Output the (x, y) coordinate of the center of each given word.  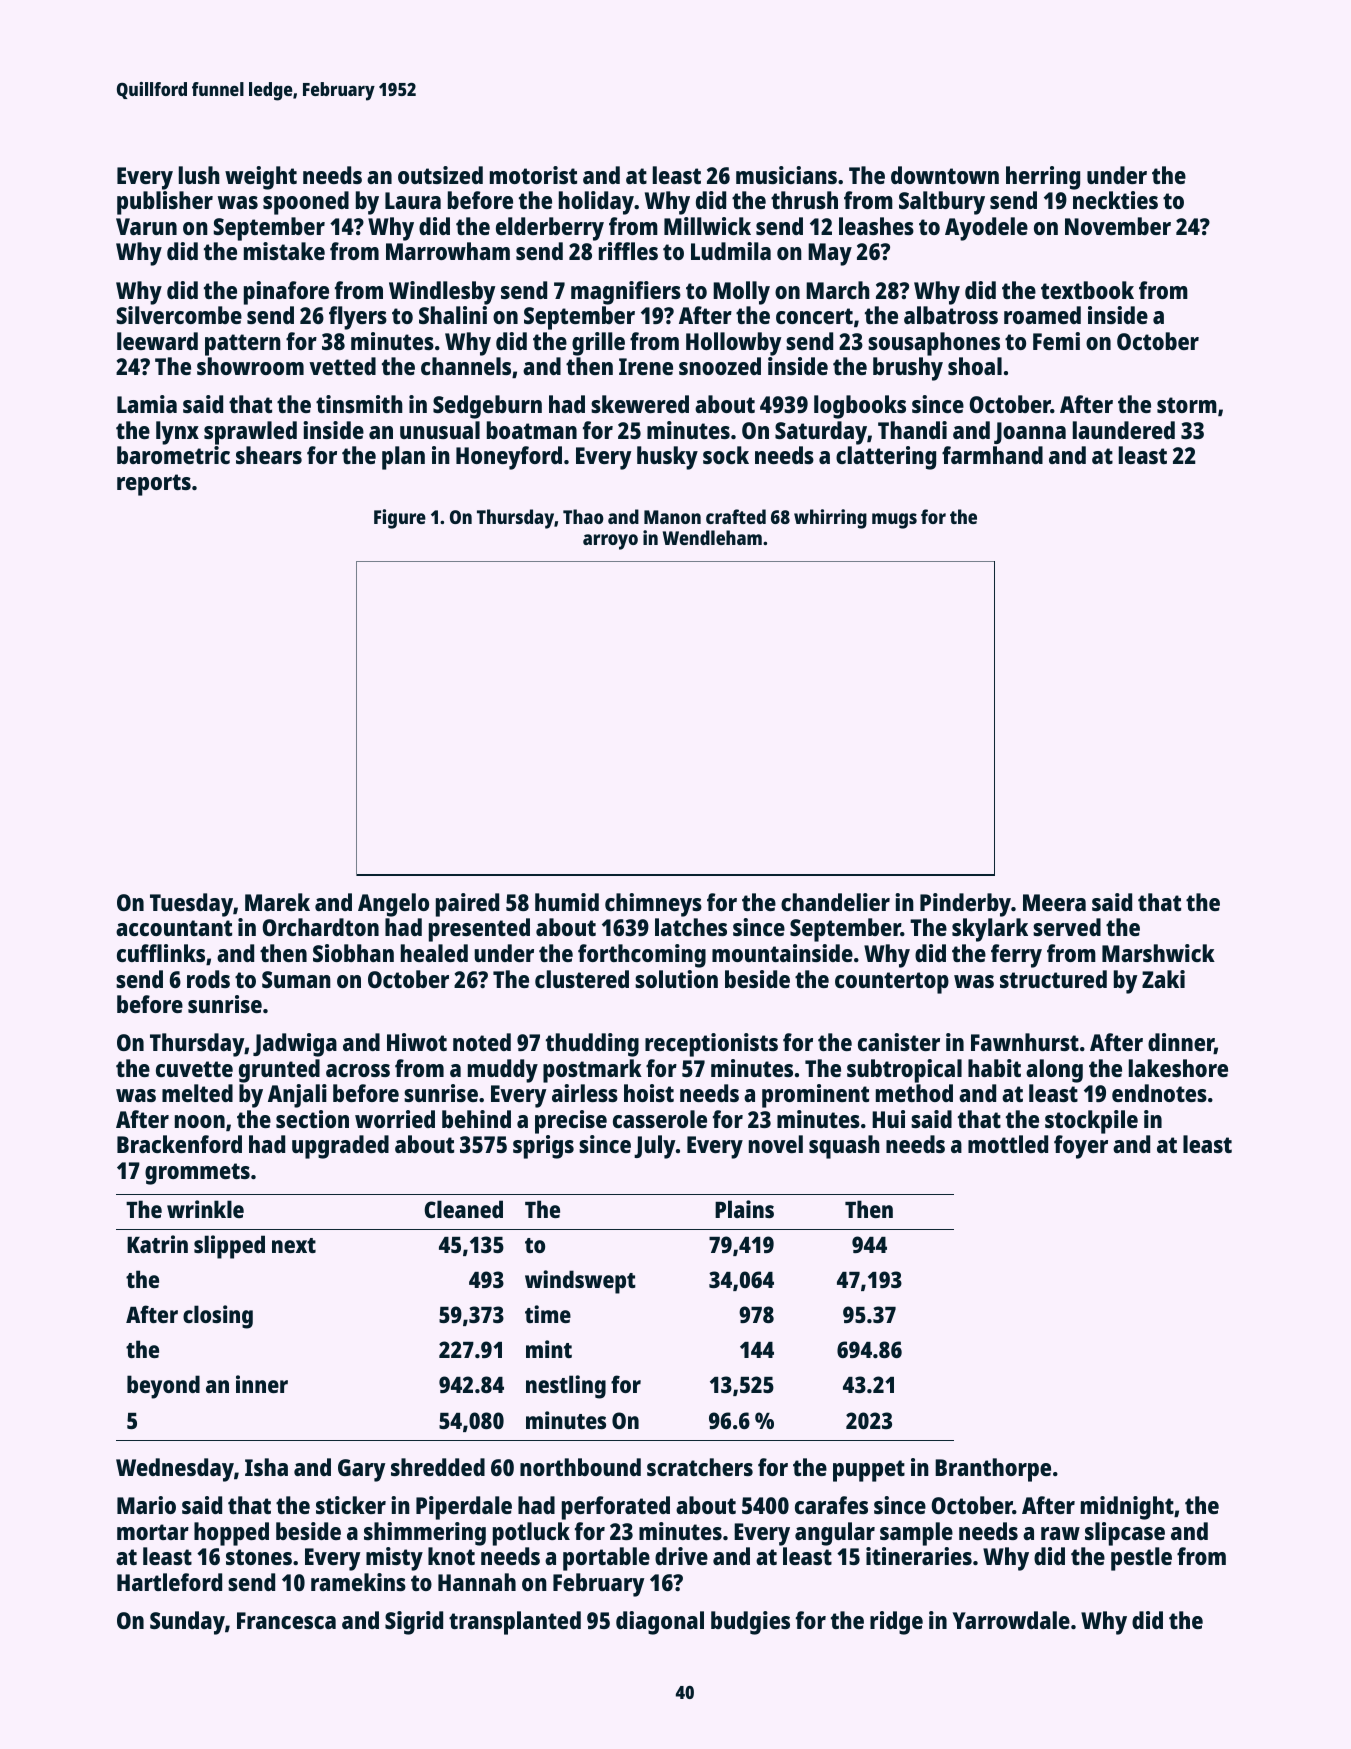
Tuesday (191, 905)
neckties (1115, 200)
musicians (786, 175)
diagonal (660, 1623)
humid (567, 902)
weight (261, 178)
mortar (153, 1532)
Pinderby (965, 905)
